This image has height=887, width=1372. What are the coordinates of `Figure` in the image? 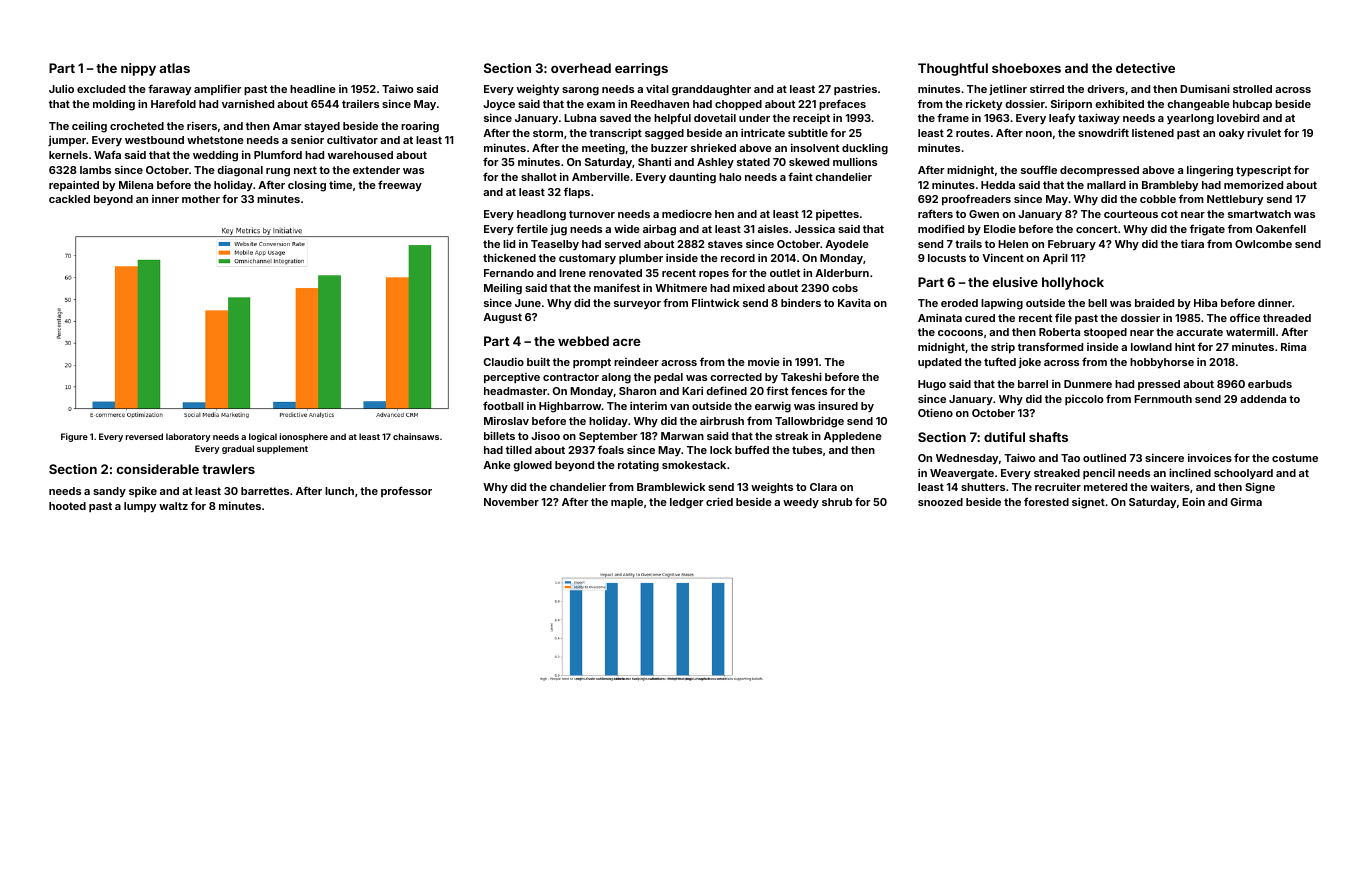 It's located at (74, 437).
